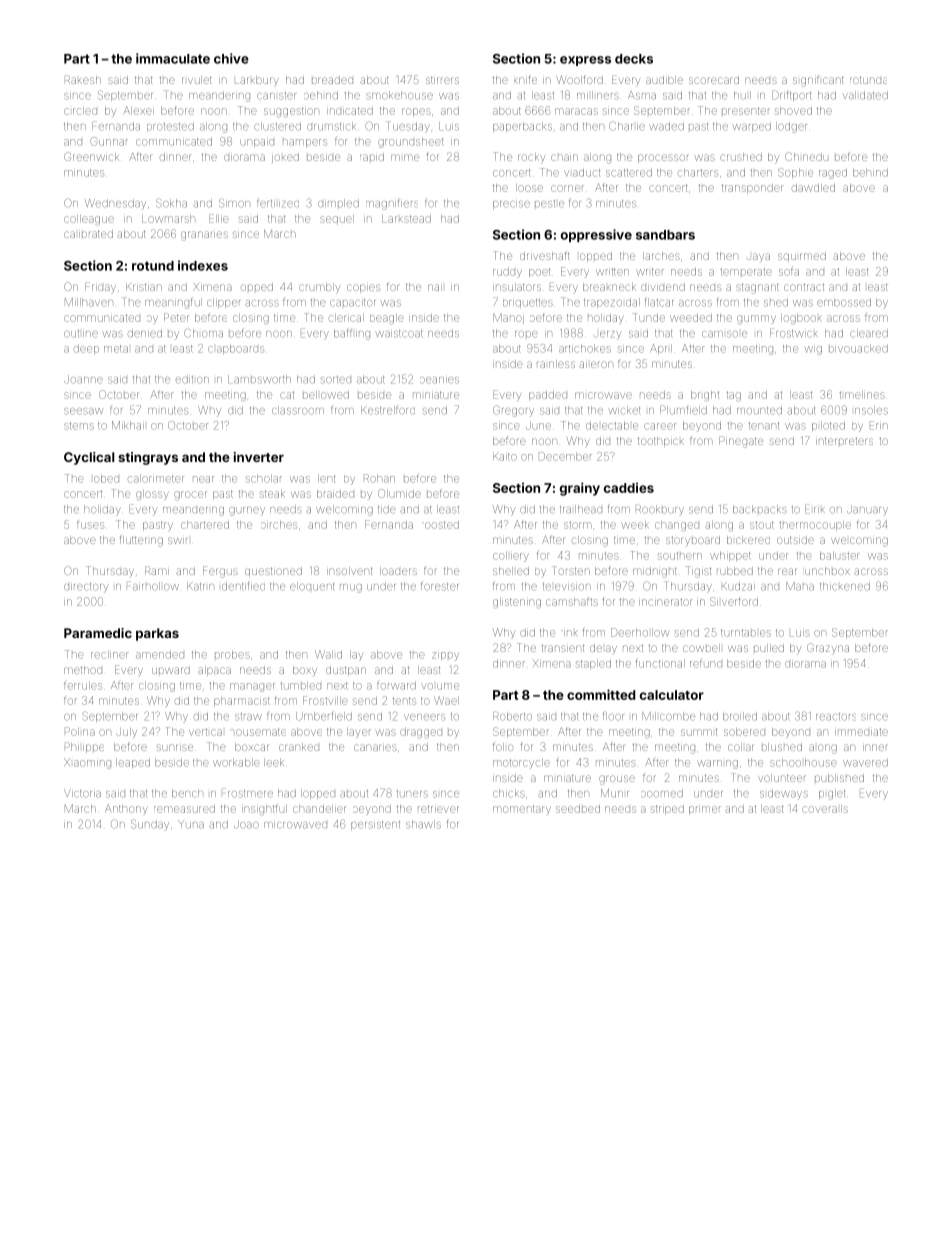 This screenshot has width=952, height=1233. What do you see at coordinates (387, 509) in the screenshot?
I see `tide` at bounding box center [387, 509].
